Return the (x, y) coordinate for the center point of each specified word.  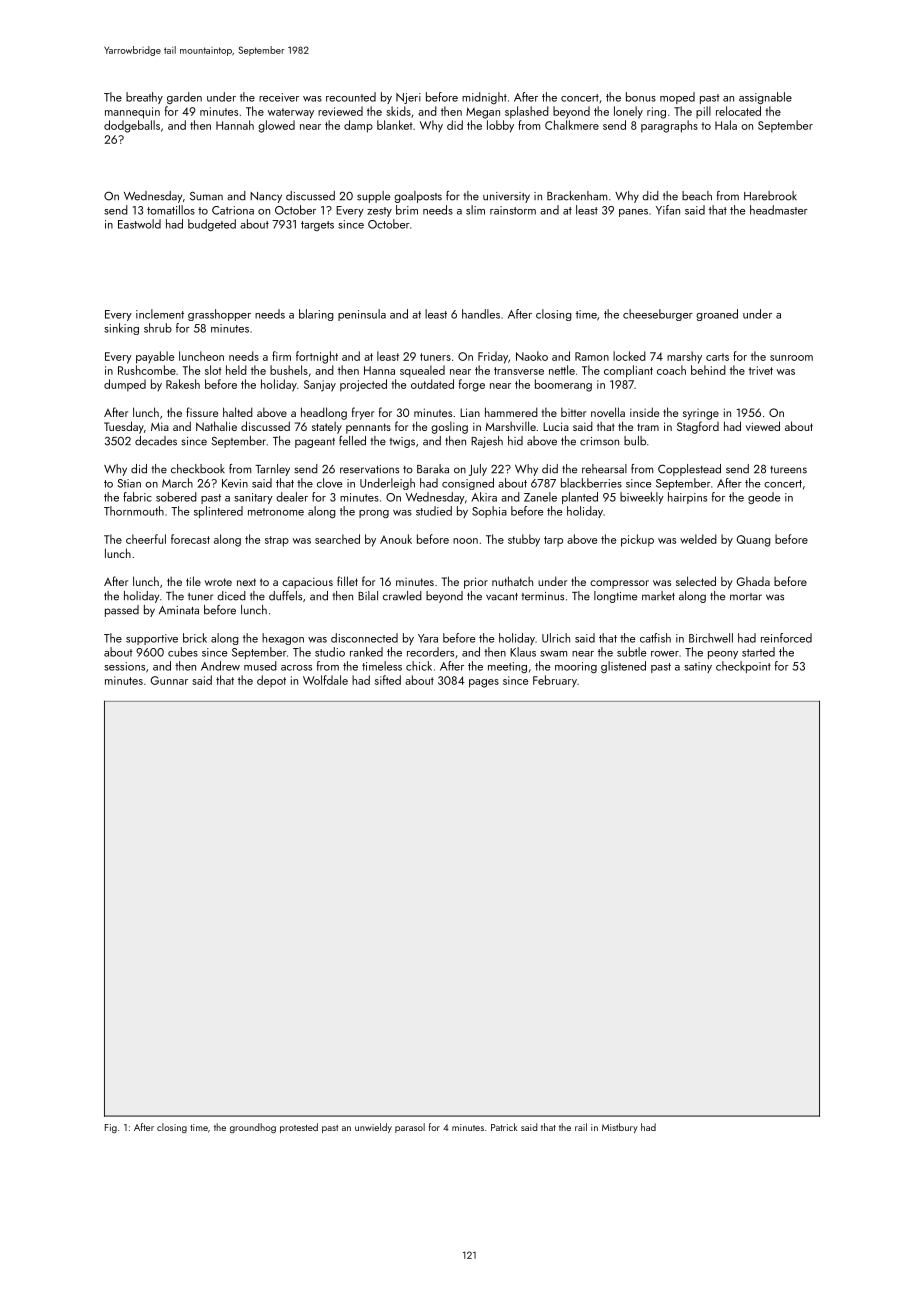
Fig (111, 1129)
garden (184, 98)
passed (122, 611)
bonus (641, 97)
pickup (637, 540)
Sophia (489, 512)
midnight (484, 98)
